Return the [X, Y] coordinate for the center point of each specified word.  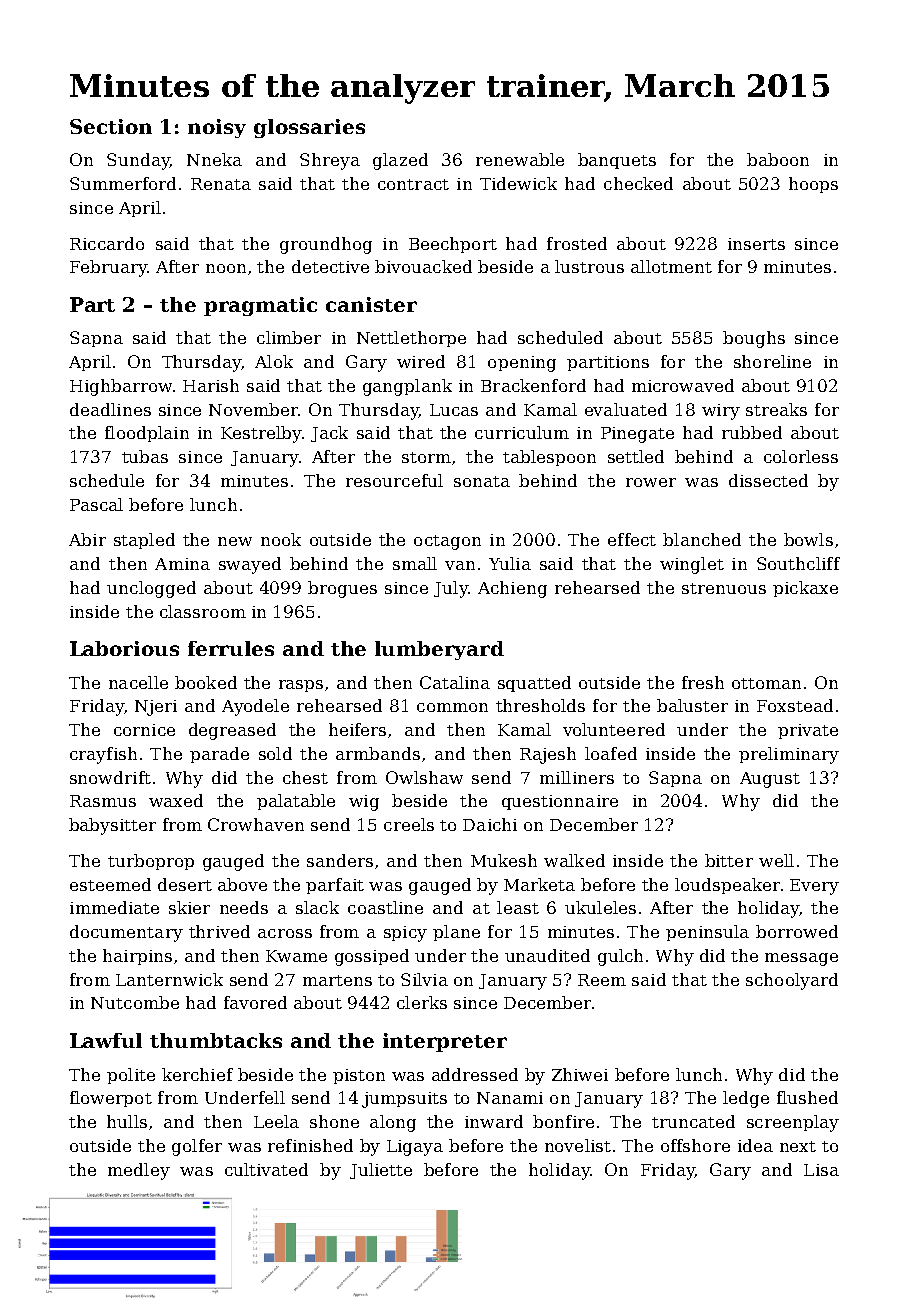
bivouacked [423, 266]
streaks [776, 409]
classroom [203, 611]
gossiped [372, 957]
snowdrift [110, 777]
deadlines [110, 409]
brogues [342, 589]
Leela [276, 1121]
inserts [756, 244]
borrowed [797, 931]
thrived [219, 931]
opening [522, 364]
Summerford [123, 183]
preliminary [789, 755]
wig [364, 803]
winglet [692, 565]
